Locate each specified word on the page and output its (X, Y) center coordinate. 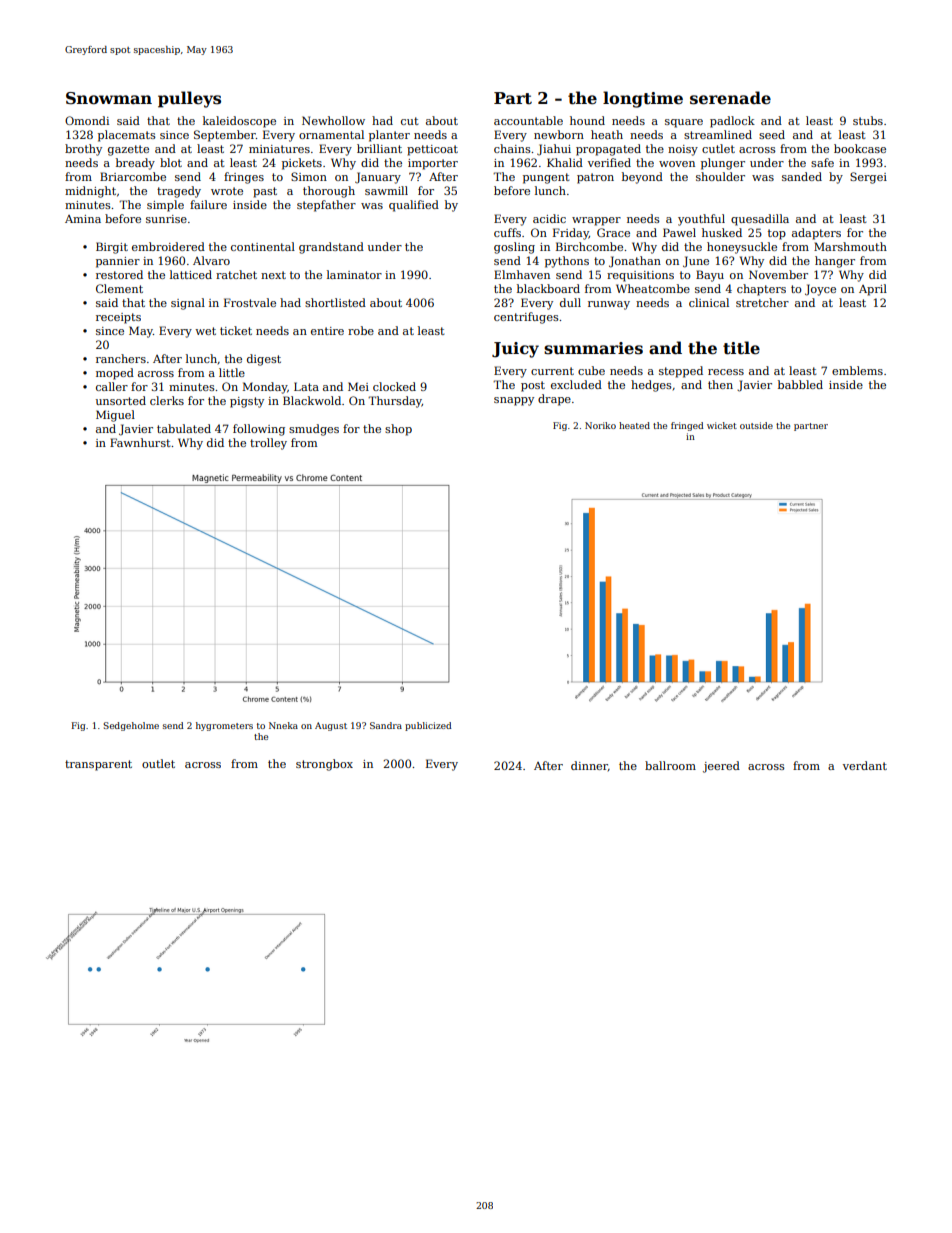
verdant (865, 765)
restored (119, 274)
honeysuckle (742, 248)
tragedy (179, 192)
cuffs (507, 232)
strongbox (324, 765)
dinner (589, 765)
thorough (329, 192)
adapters (816, 234)
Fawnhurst (140, 442)
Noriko (600, 425)
